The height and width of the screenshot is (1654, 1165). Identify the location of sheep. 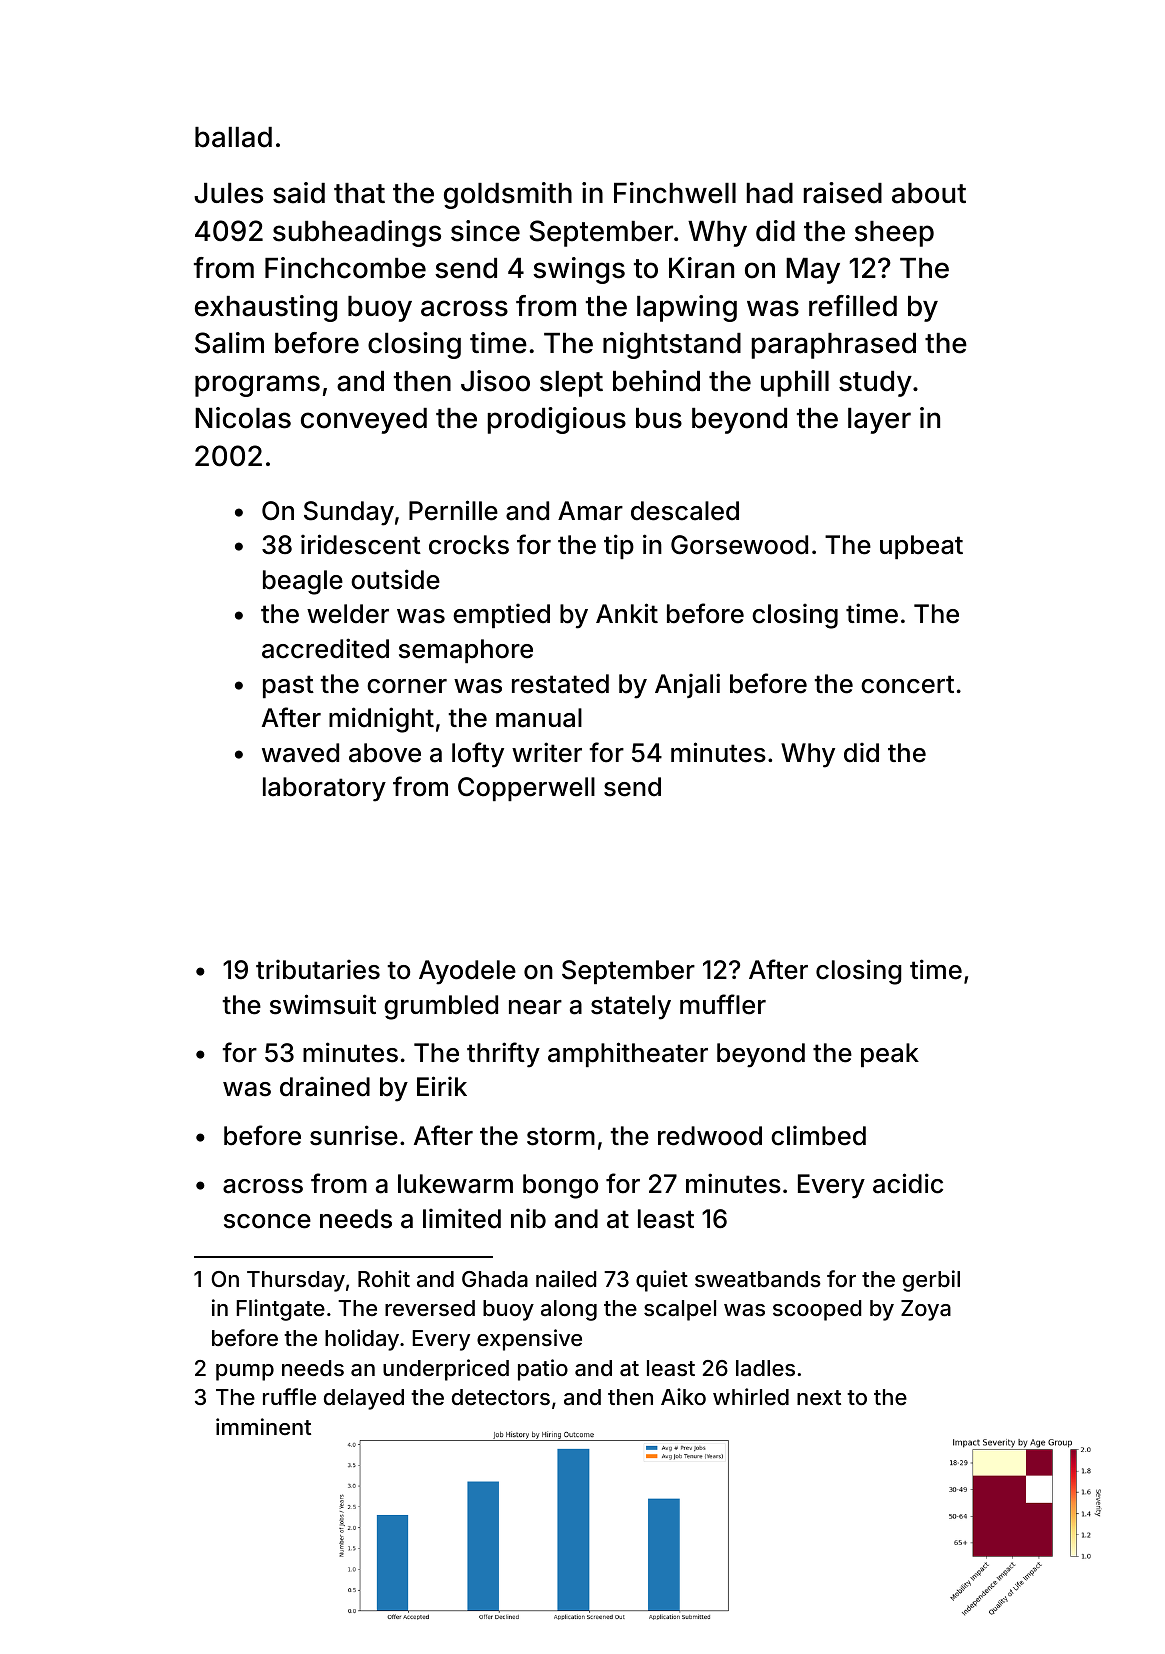
(894, 234).
